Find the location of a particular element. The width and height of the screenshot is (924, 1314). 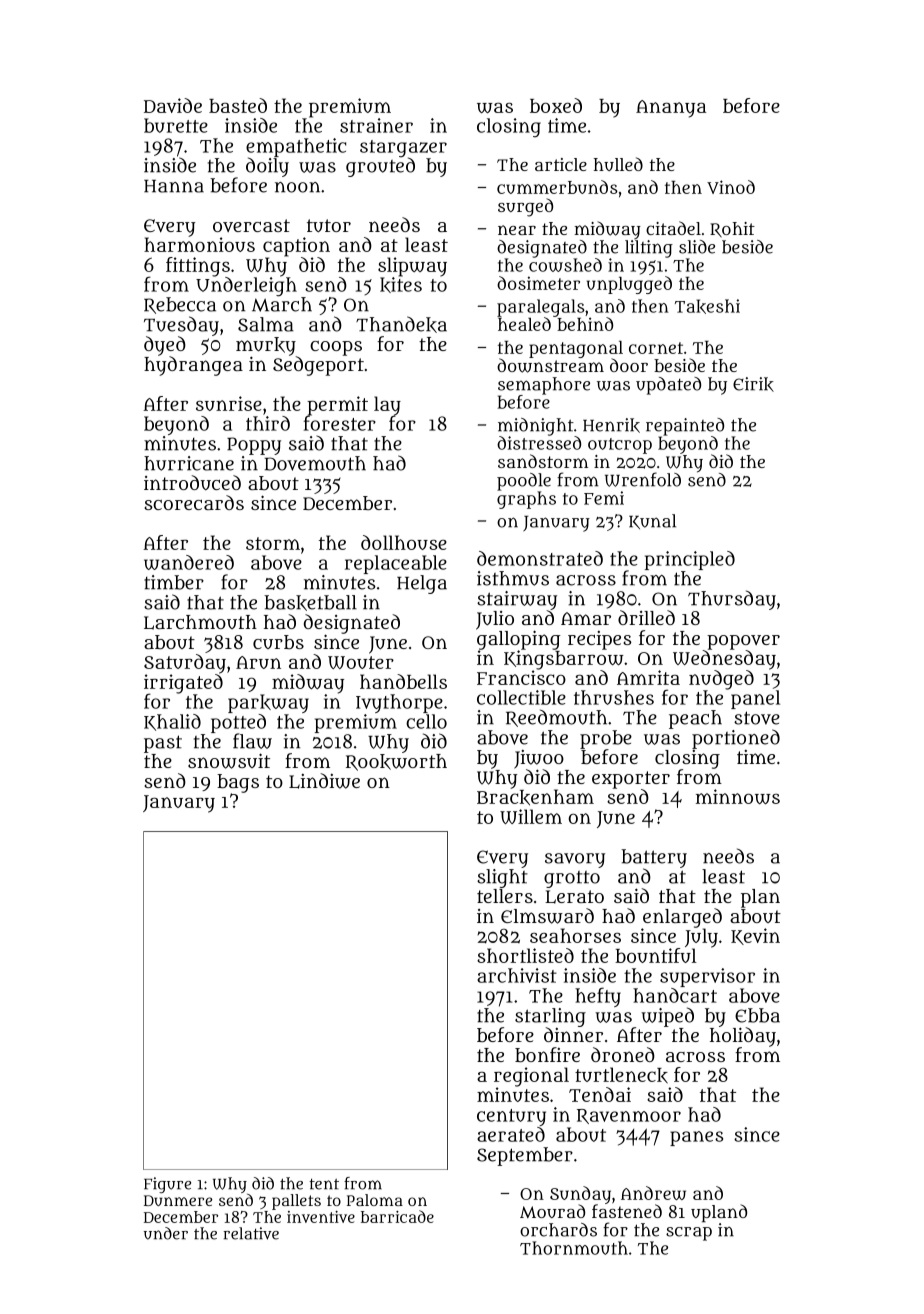

tent is located at coordinates (324, 1184).
